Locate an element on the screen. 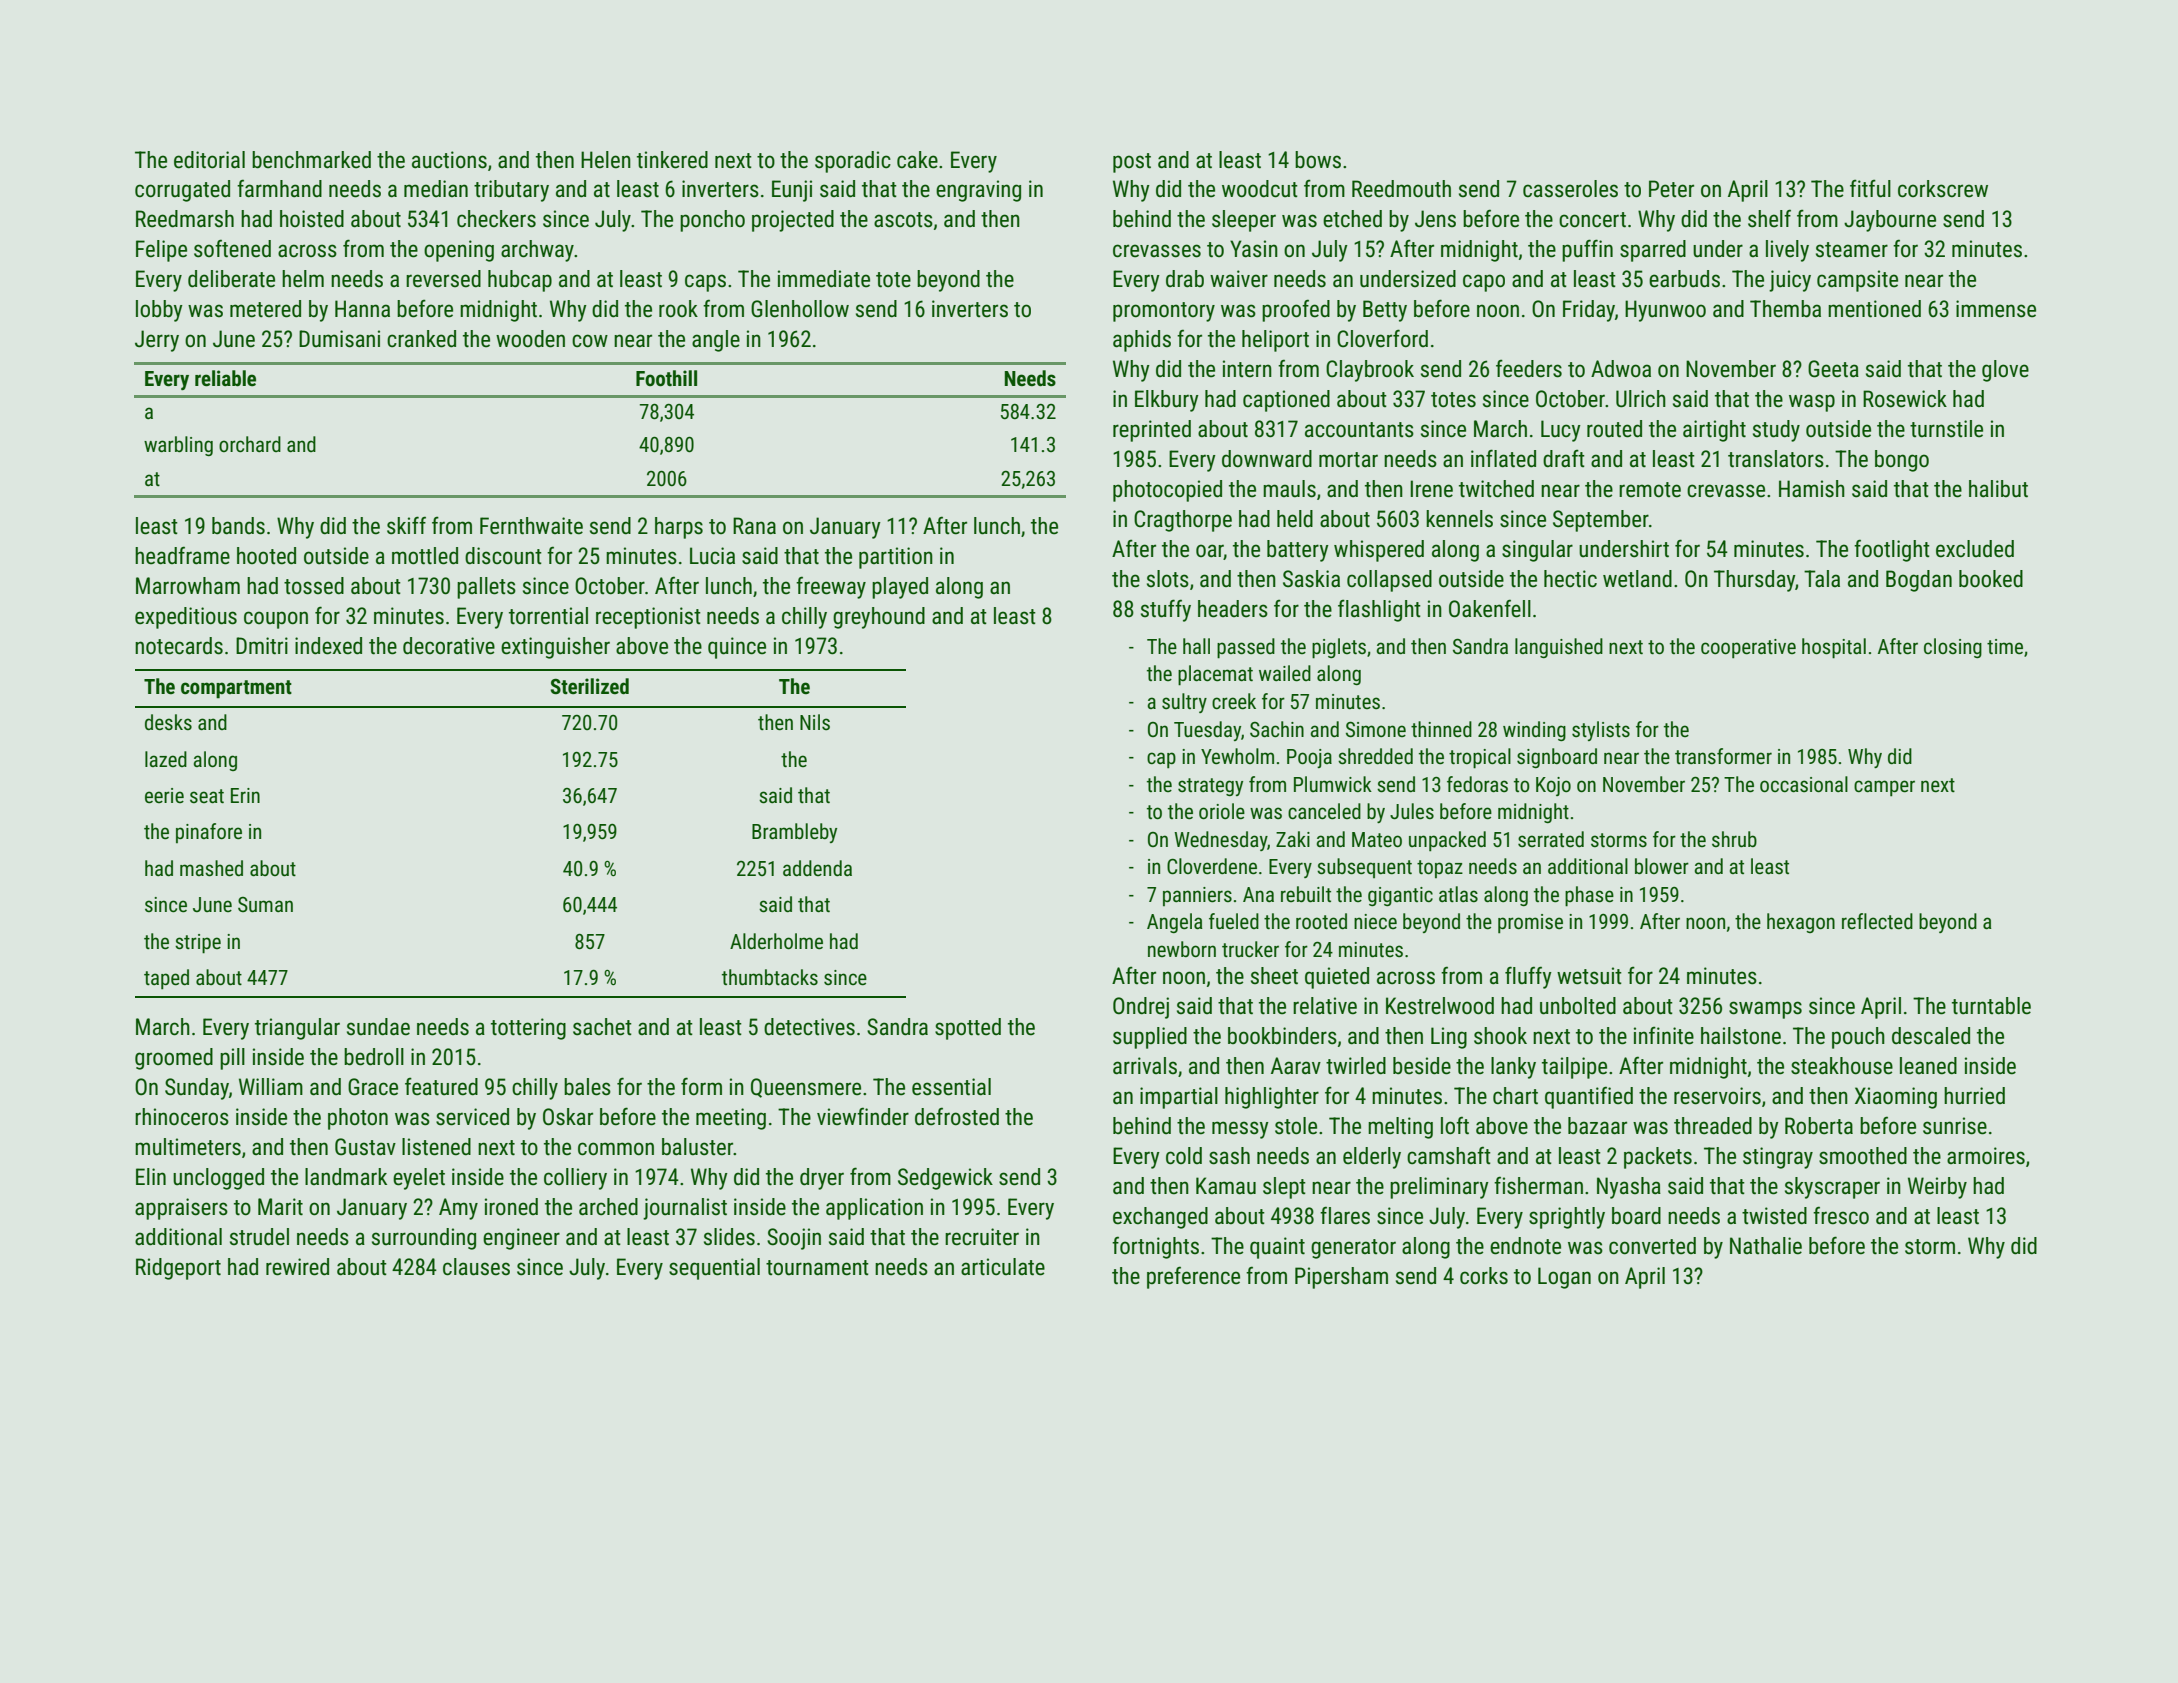  exchanged is located at coordinates (1160, 1218).
